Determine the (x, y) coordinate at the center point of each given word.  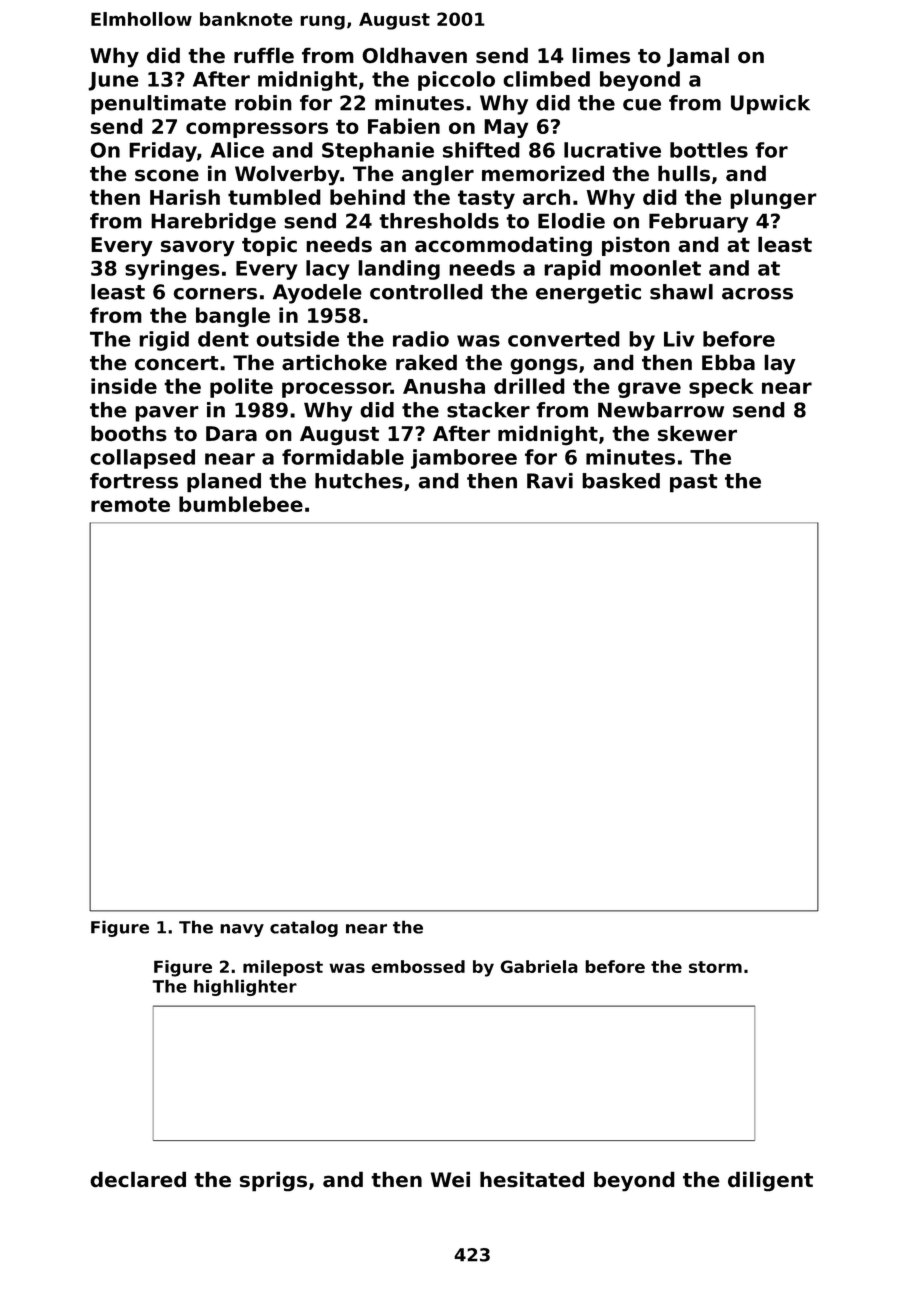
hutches (359, 481)
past (694, 483)
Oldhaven (414, 55)
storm (715, 967)
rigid (164, 341)
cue (642, 105)
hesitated (532, 1179)
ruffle (264, 55)
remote (130, 504)
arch (546, 197)
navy (242, 930)
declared (138, 1179)
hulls (684, 173)
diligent (770, 1181)
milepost (283, 968)
